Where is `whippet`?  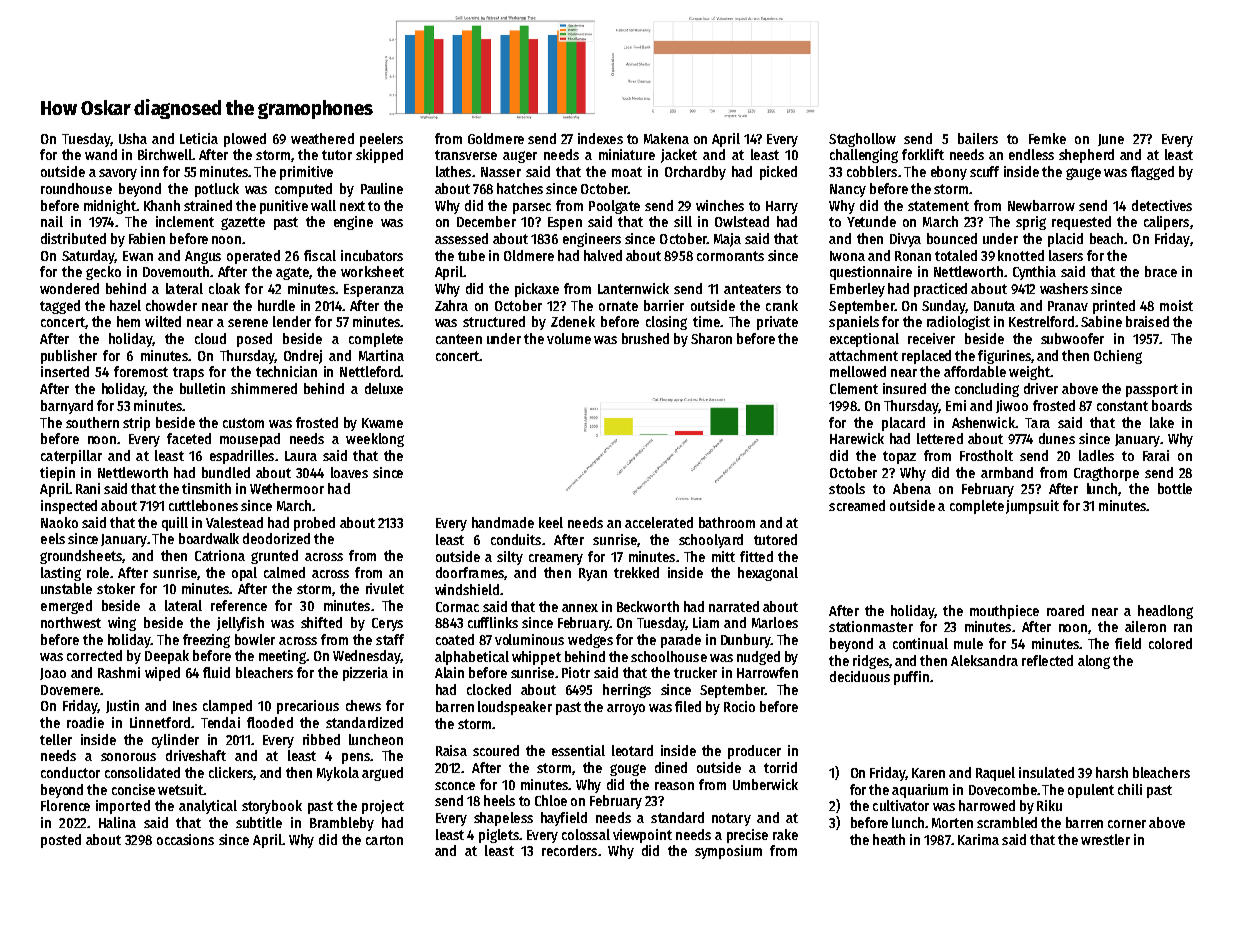
whippet is located at coordinates (536, 658).
